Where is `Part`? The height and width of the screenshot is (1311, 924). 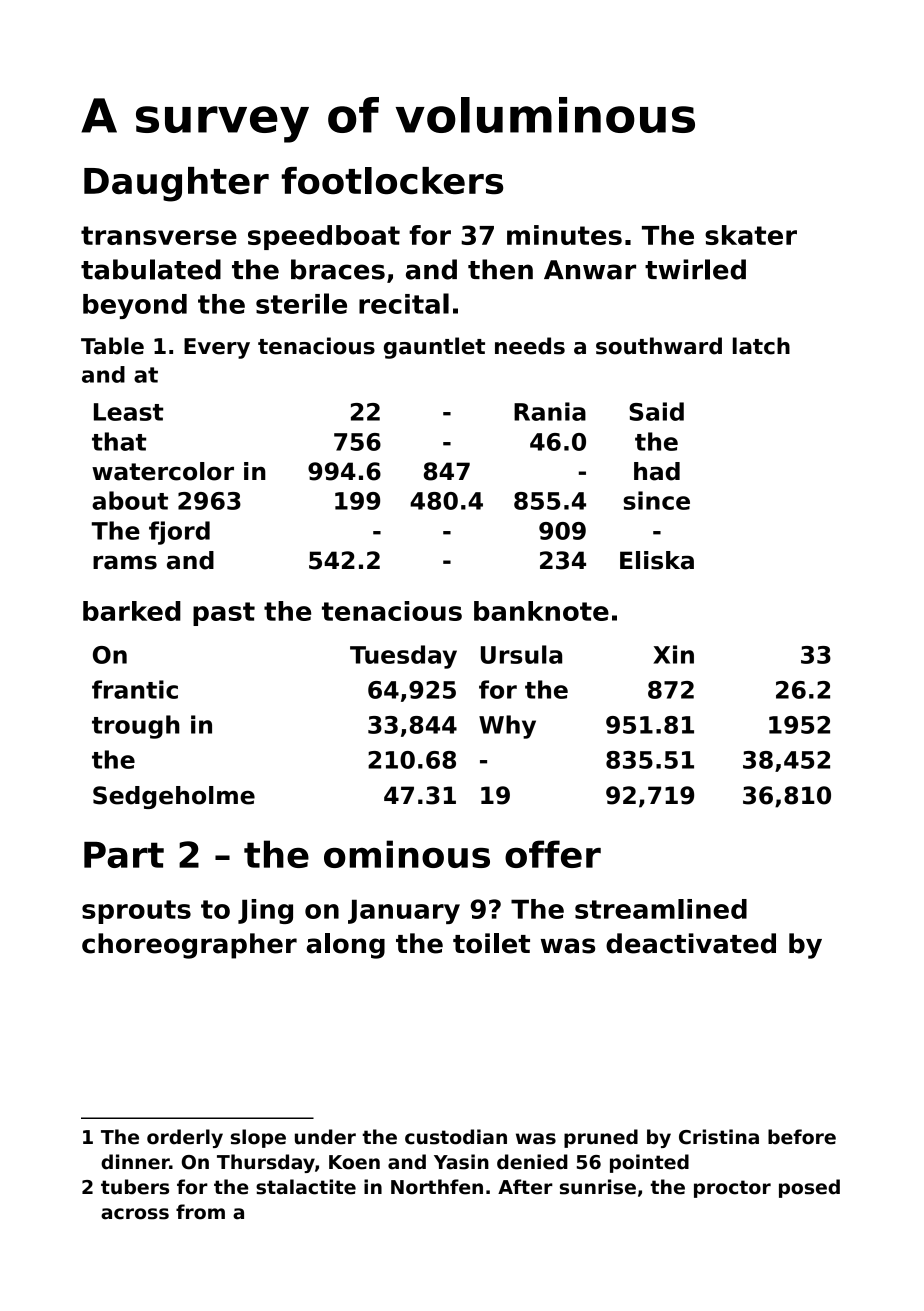
Part is located at coordinates (124, 855).
